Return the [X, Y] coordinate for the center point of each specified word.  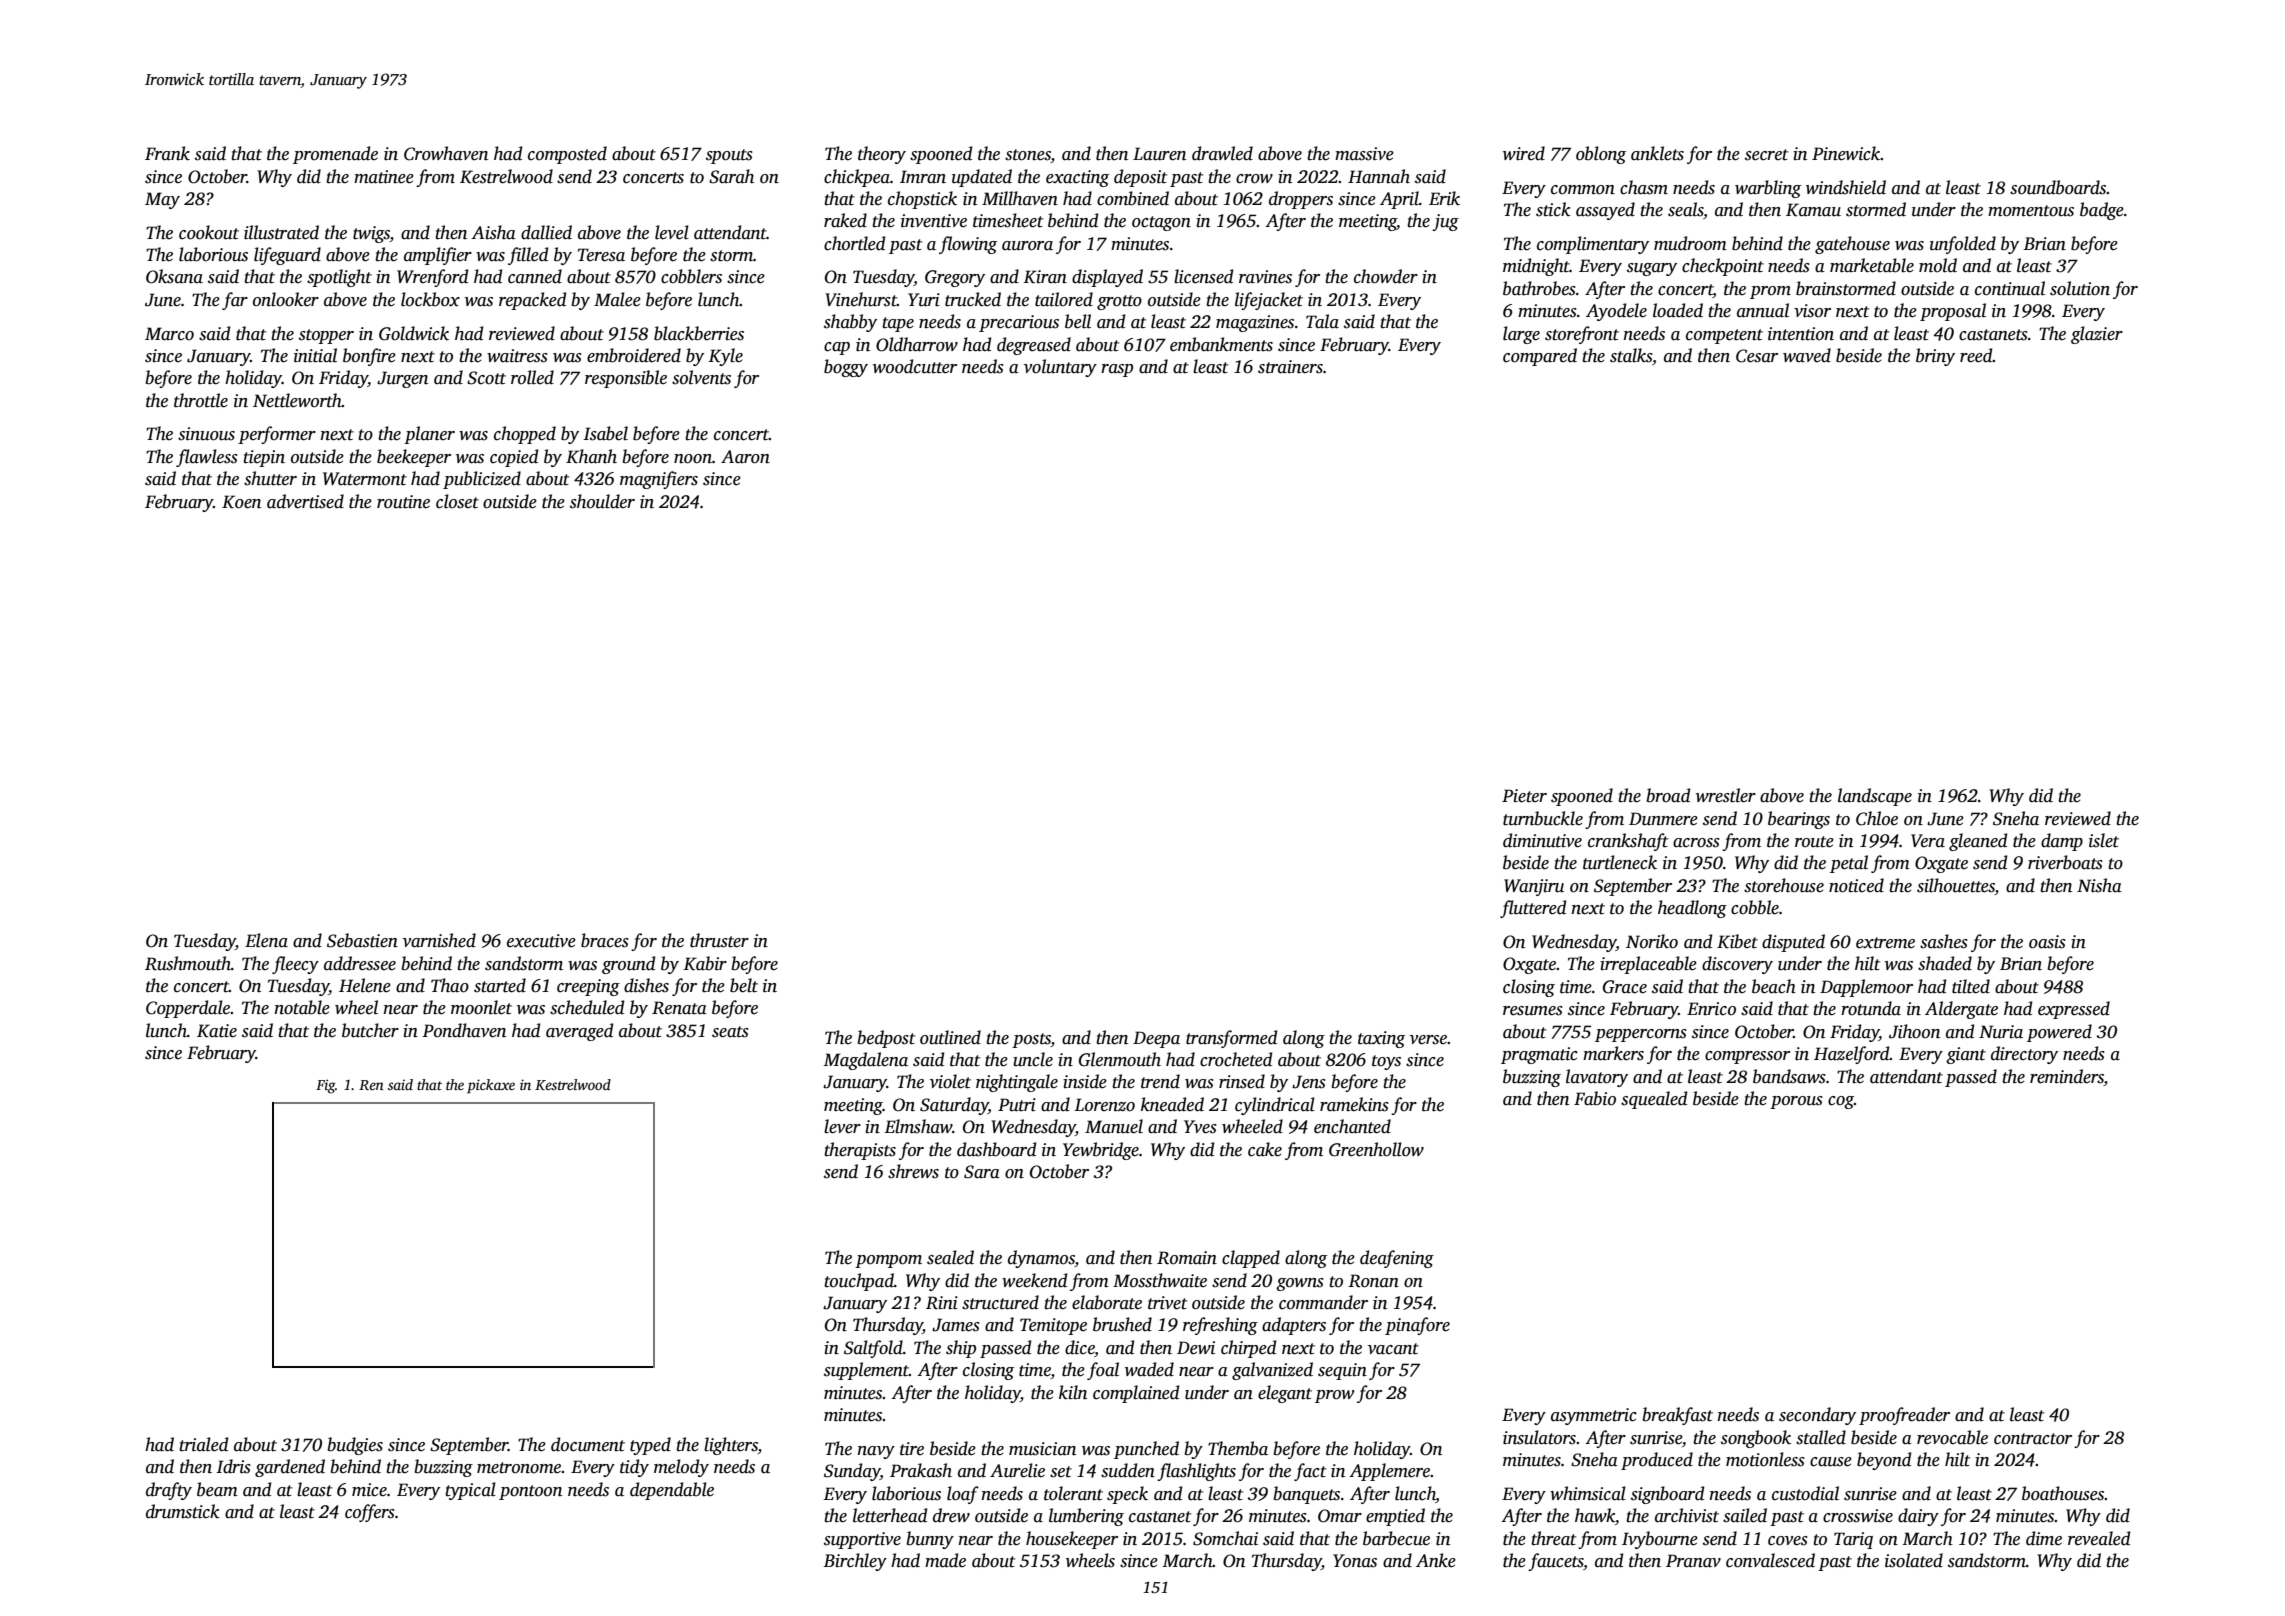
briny [1935, 357]
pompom [888, 1261]
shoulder [602, 501]
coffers [370, 1513]
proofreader [1904, 1416]
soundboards [2058, 187]
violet [950, 1081]
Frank [167, 153]
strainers [1290, 367]
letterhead [890, 1515]
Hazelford [1852, 1055]
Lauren [1159, 154]
